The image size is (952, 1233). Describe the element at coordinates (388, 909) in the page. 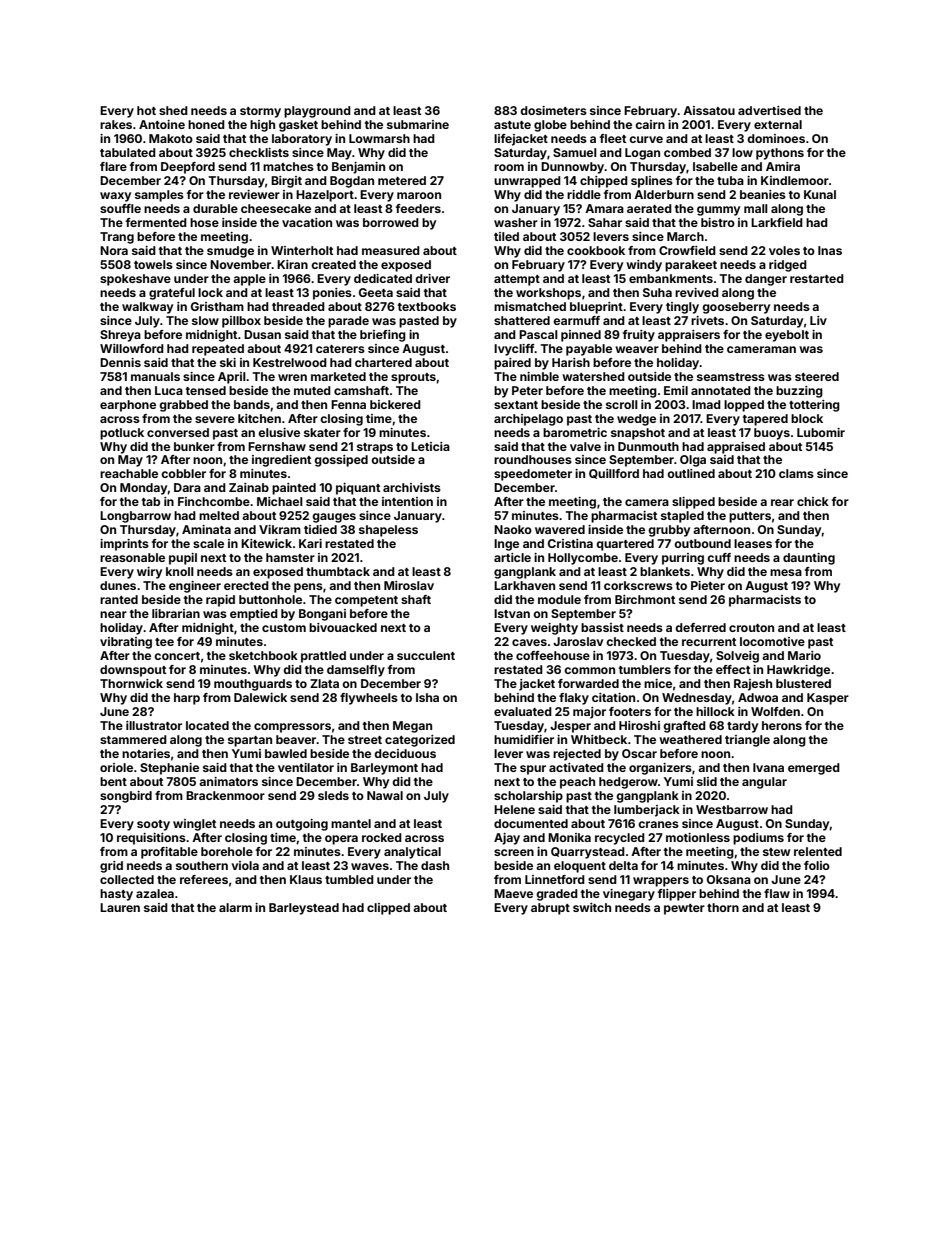

I see `clipped` at that location.
